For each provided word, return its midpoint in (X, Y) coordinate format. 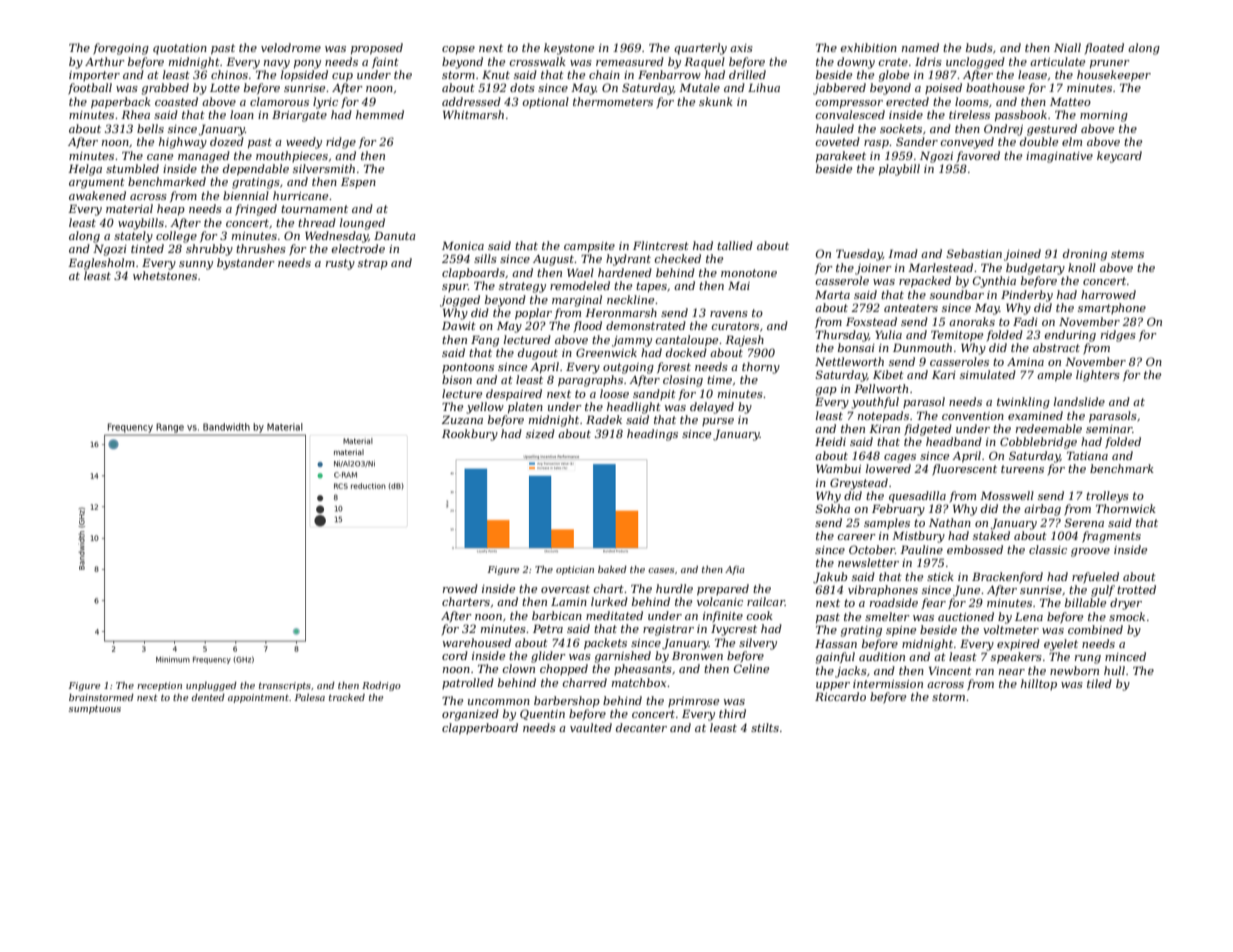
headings (652, 435)
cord (455, 655)
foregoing (121, 49)
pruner (1110, 64)
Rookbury (470, 435)
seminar (1109, 429)
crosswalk (538, 61)
